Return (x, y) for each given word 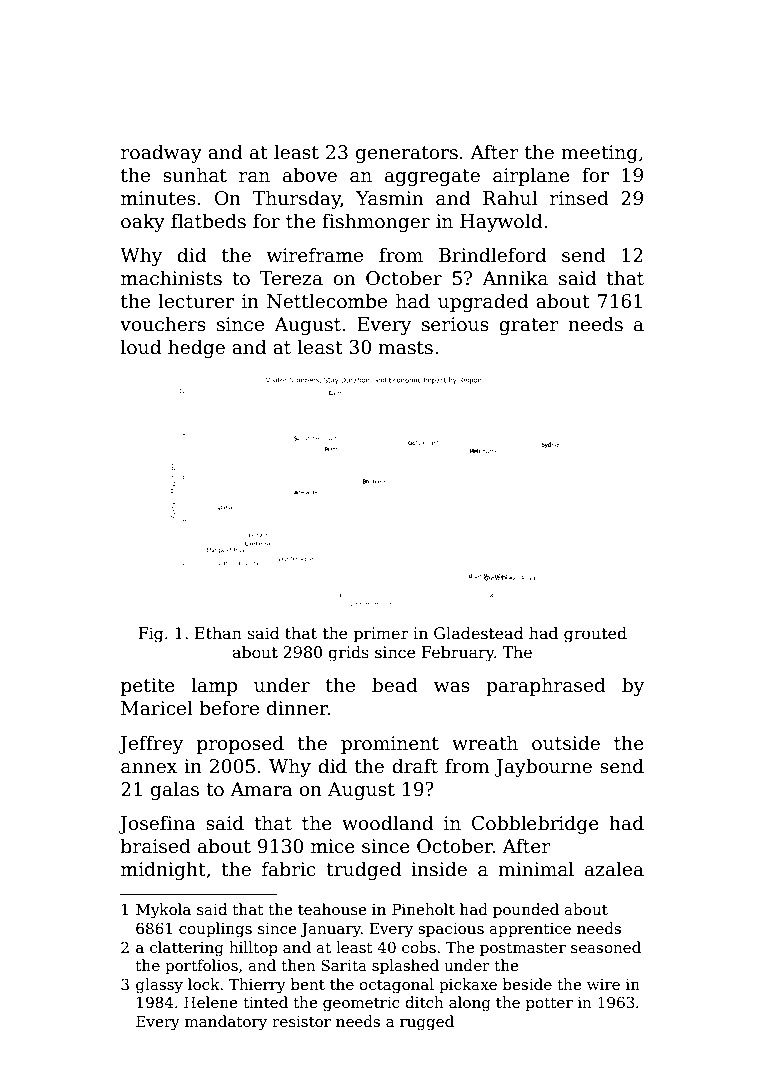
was (452, 687)
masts (405, 348)
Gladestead (479, 633)
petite (148, 687)
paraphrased (546, 686)
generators (407, 154)
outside (566, 743)
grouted (595, 635)
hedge (196, 348)
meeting (599, 154)
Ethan (218, 633)
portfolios (201, 966)
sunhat (195, 175)
